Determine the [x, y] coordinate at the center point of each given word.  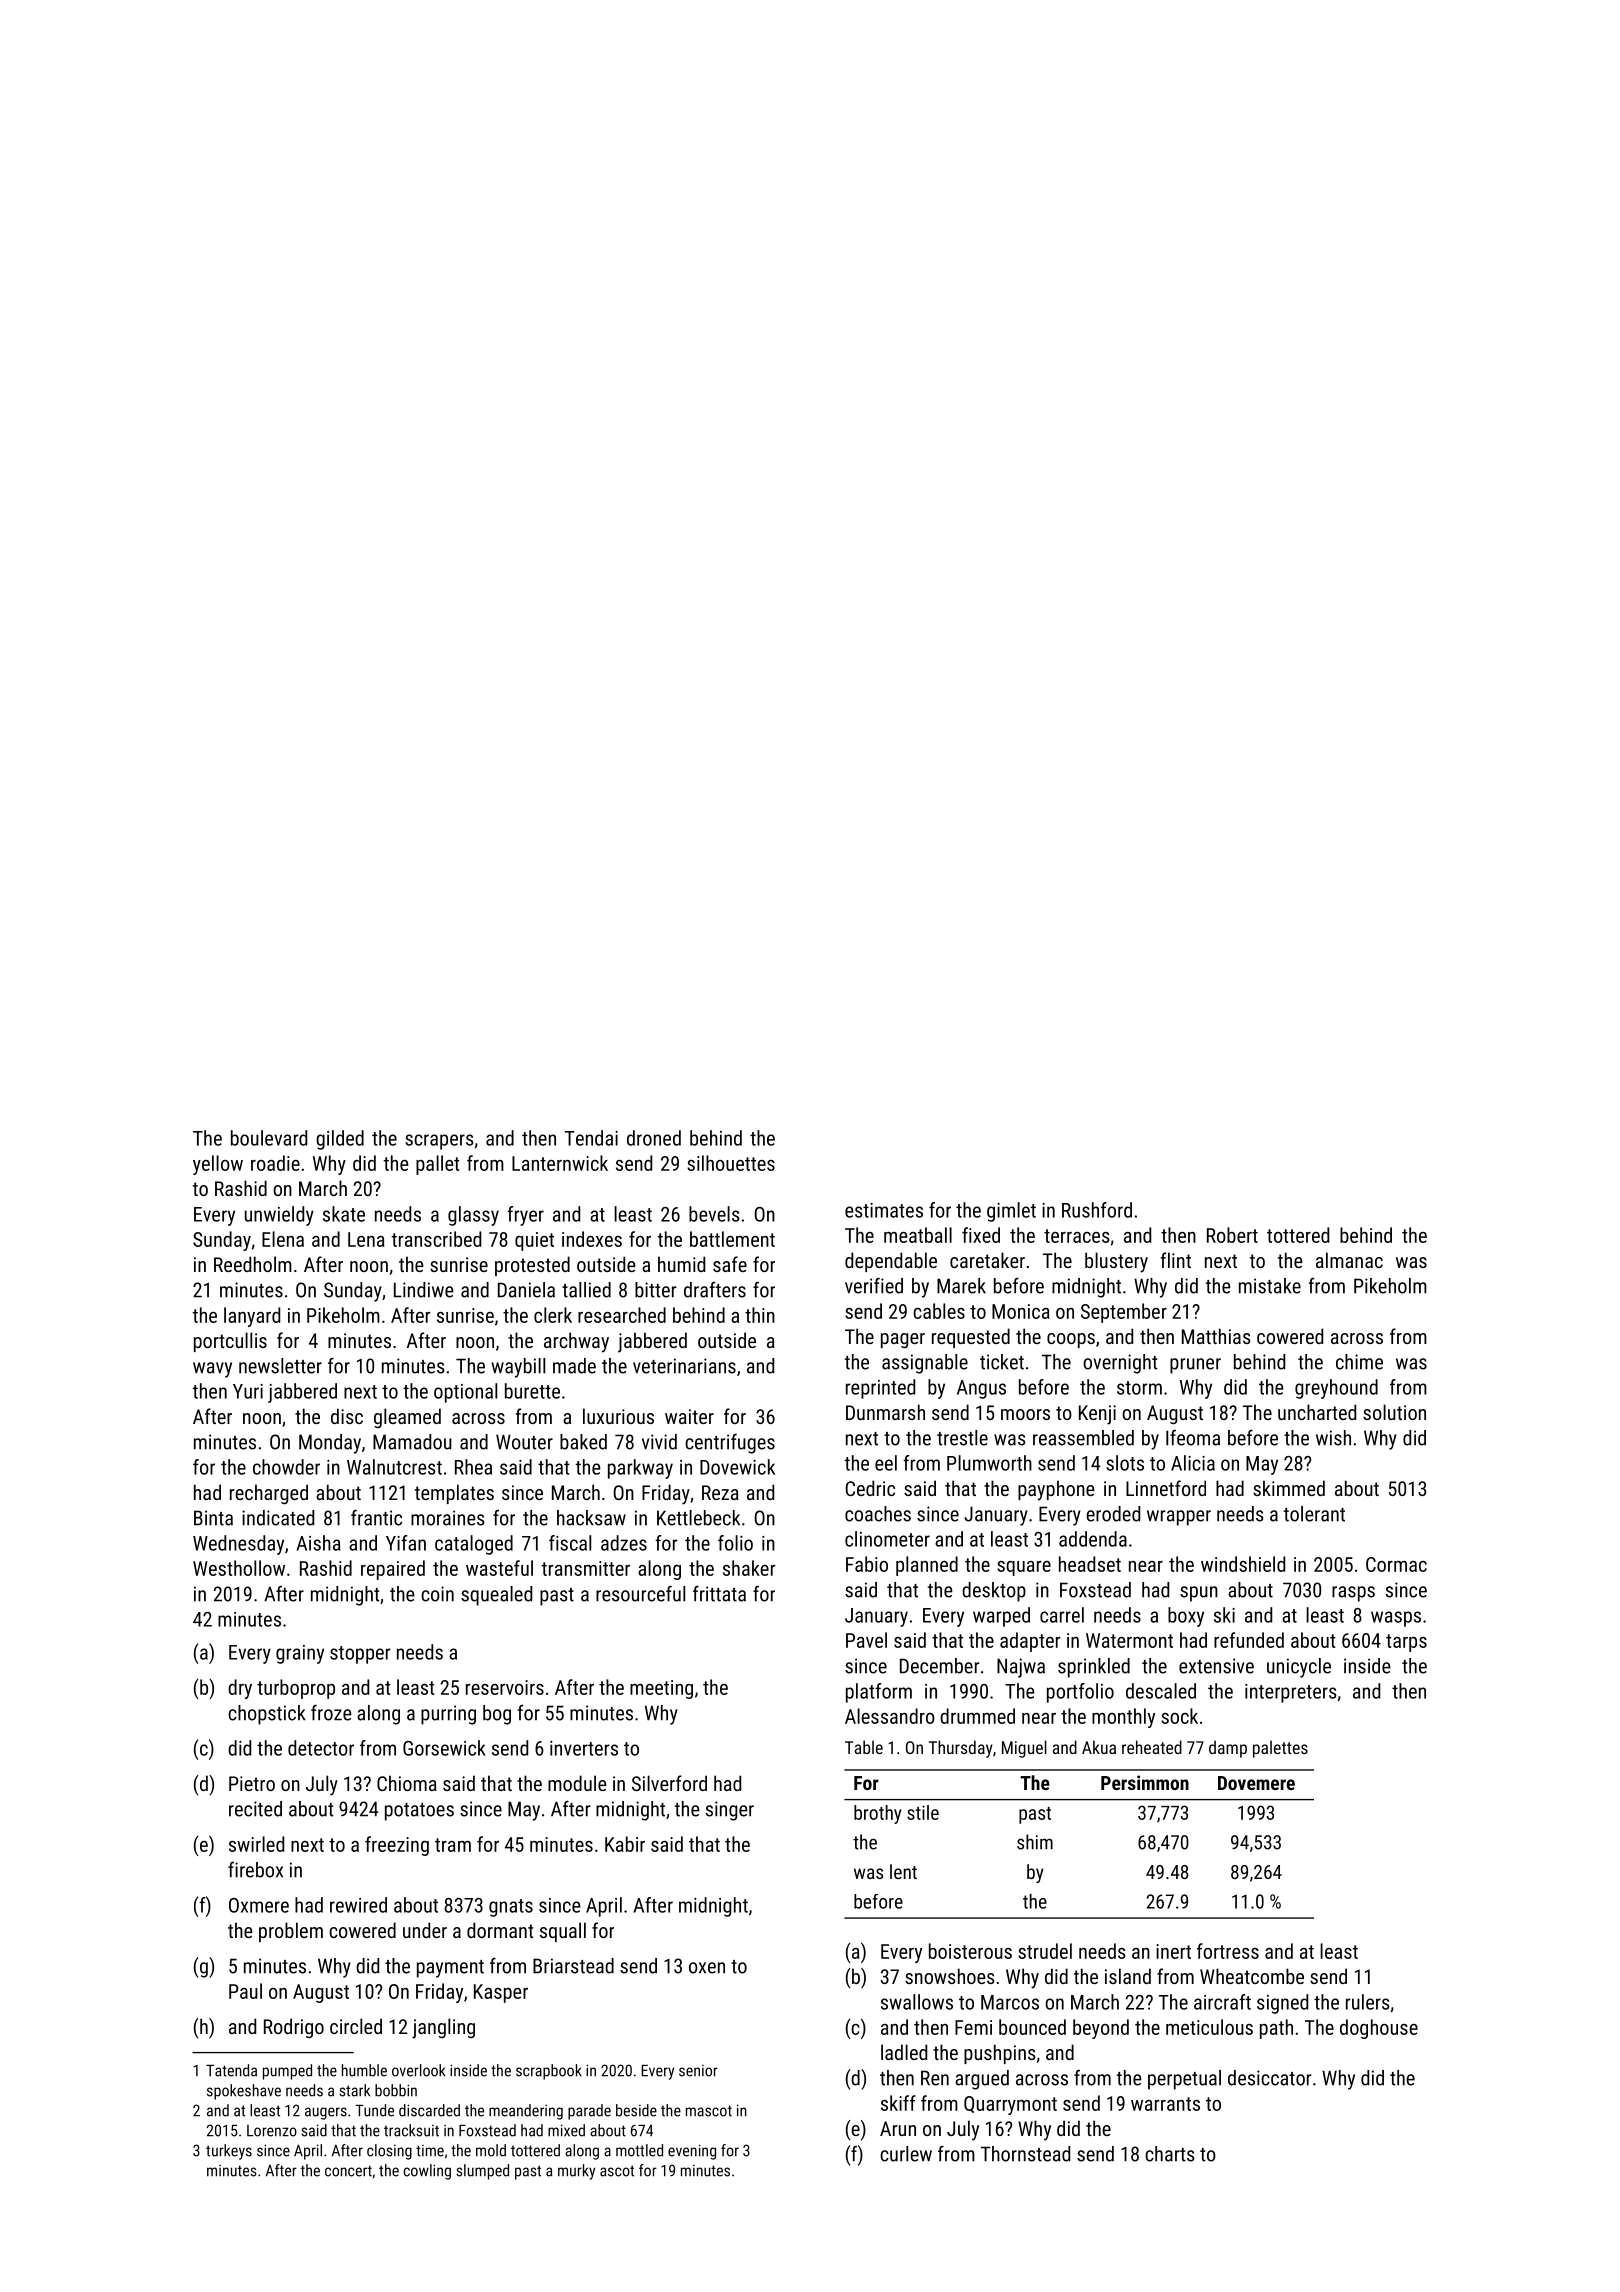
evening [692, 2152]
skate [344, 1214]
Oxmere [259, 1905]
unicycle [1299, 1668]
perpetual [1184, 2080]
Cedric [870, 1488]
